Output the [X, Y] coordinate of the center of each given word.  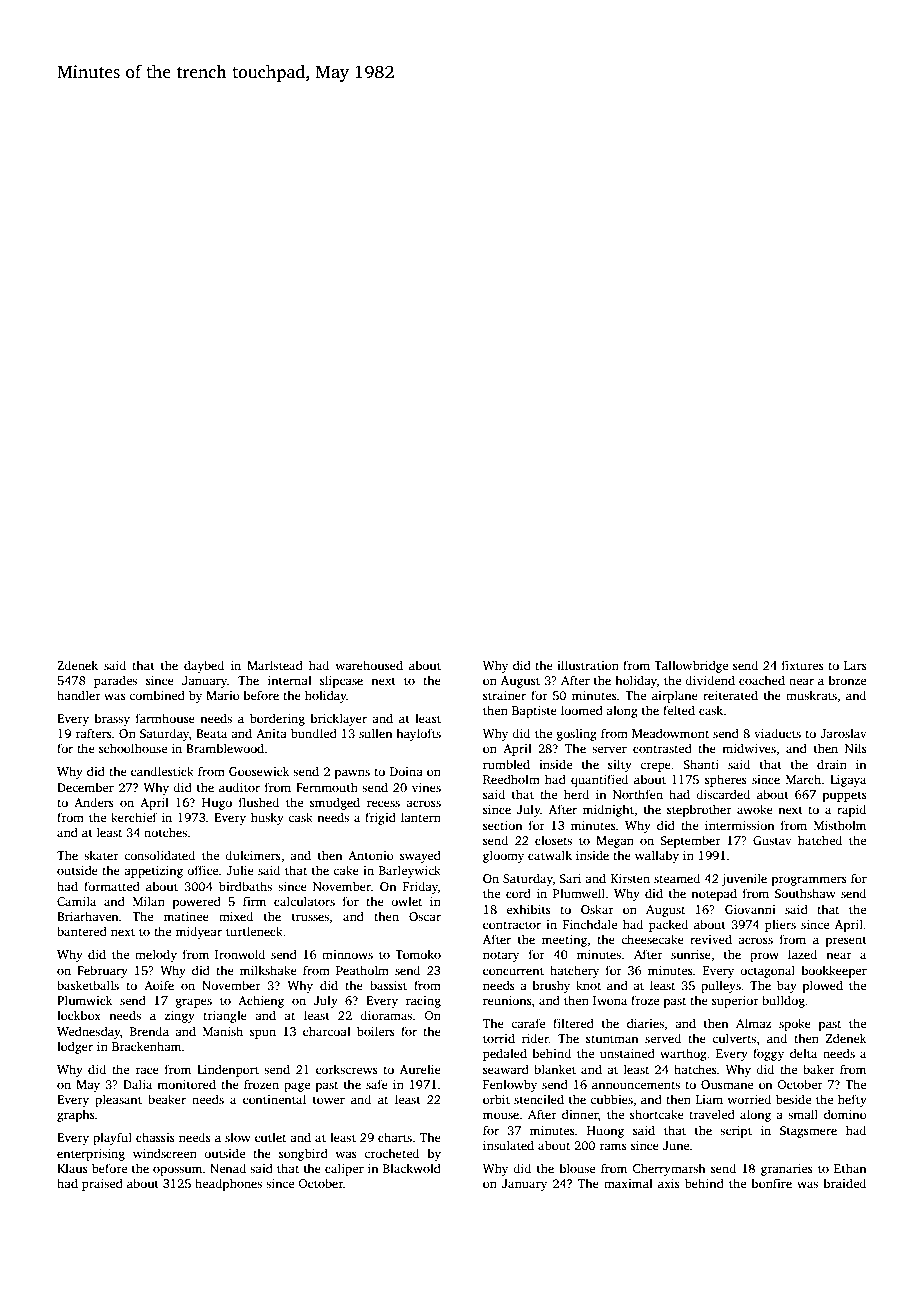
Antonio [371, 855]
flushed [259, 802]
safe [377, 1084]
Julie [240, 870]
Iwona [610, 1000]
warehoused [369, 665]
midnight [608, 810]
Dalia [137, 1084]
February [102, 971]
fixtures [803, 665]
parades [115, 681]
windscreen [165, 1153]
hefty [852, 1100]
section [502, 825]
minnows [347, 954]
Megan [615, 842]
